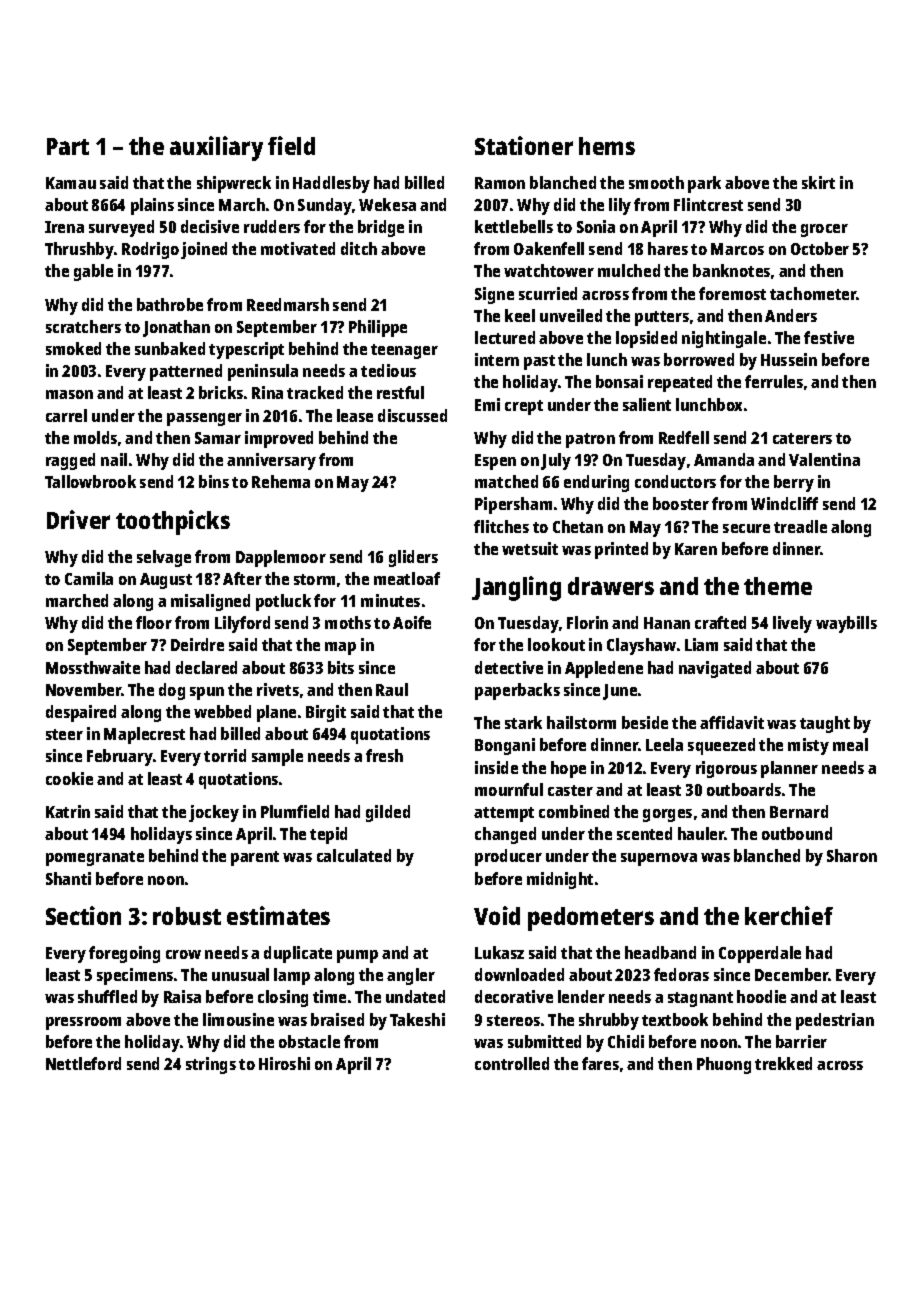 The width and height of the document is (924, 1314). Describe the element at coordinates (225, 755) in the document. I see `torrid` at that location.
